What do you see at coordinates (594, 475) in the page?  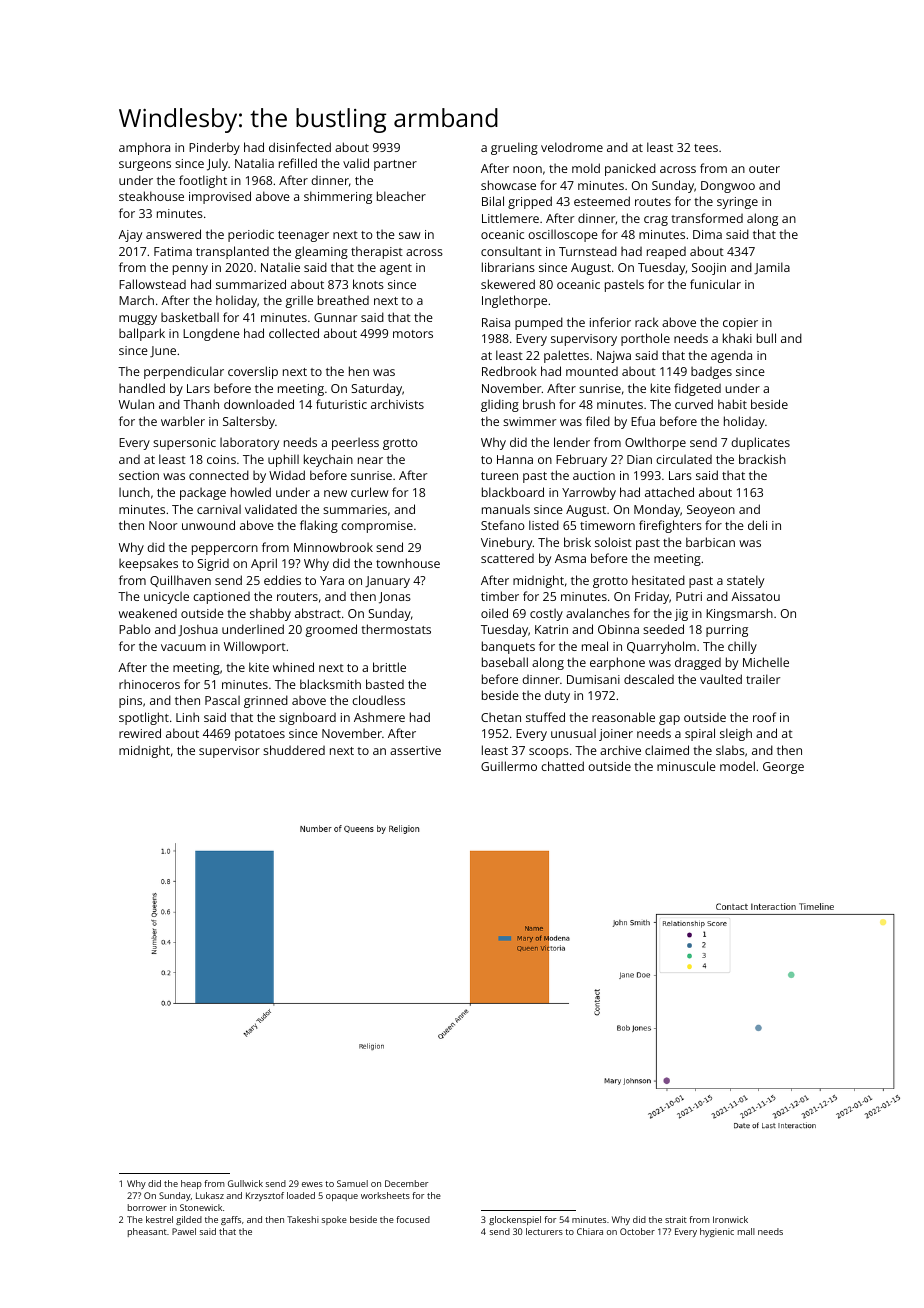 I see `auction` at bounding box center [594, 475].
